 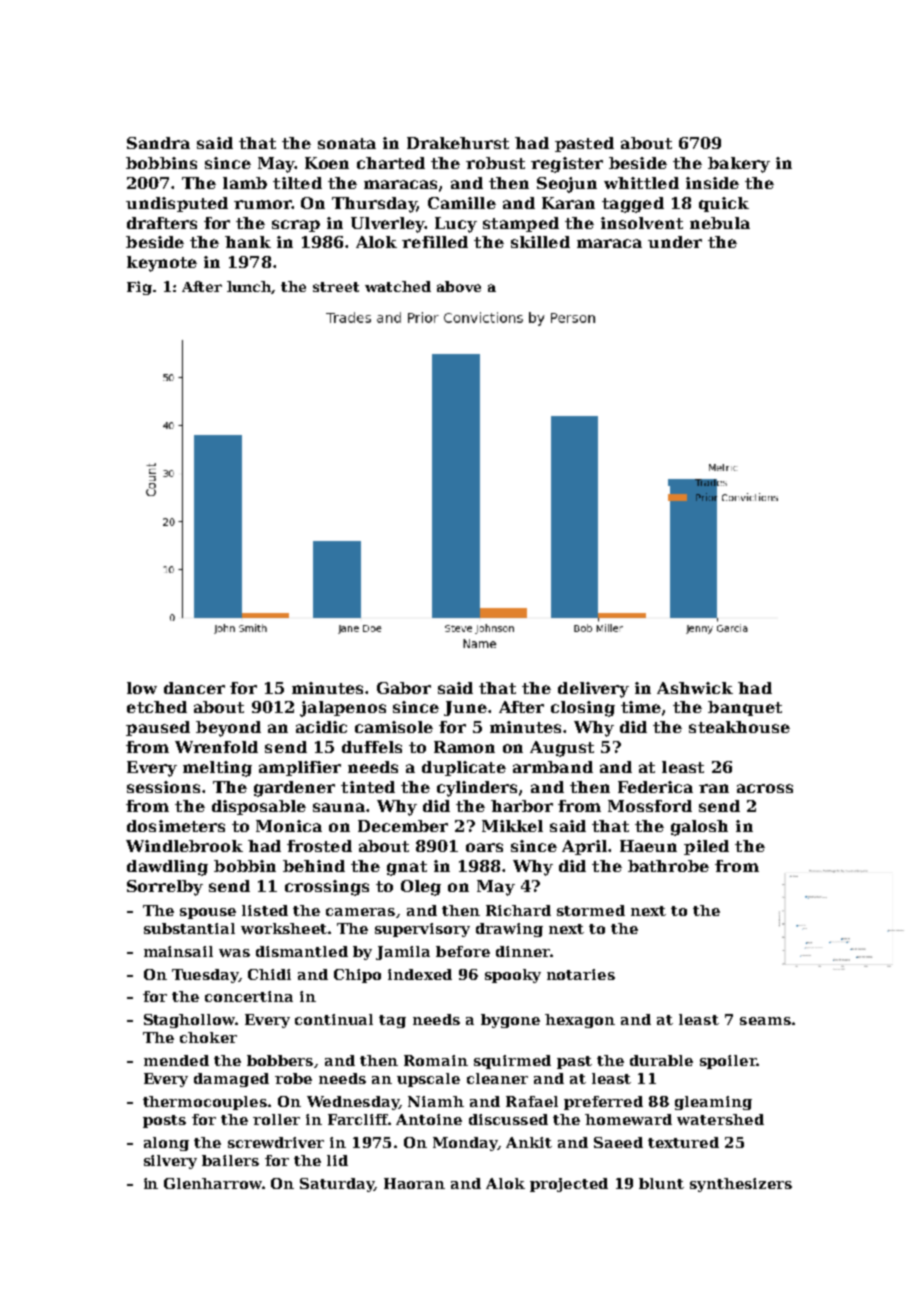 I want to click on silvery, so click(x=170, y=1162).
